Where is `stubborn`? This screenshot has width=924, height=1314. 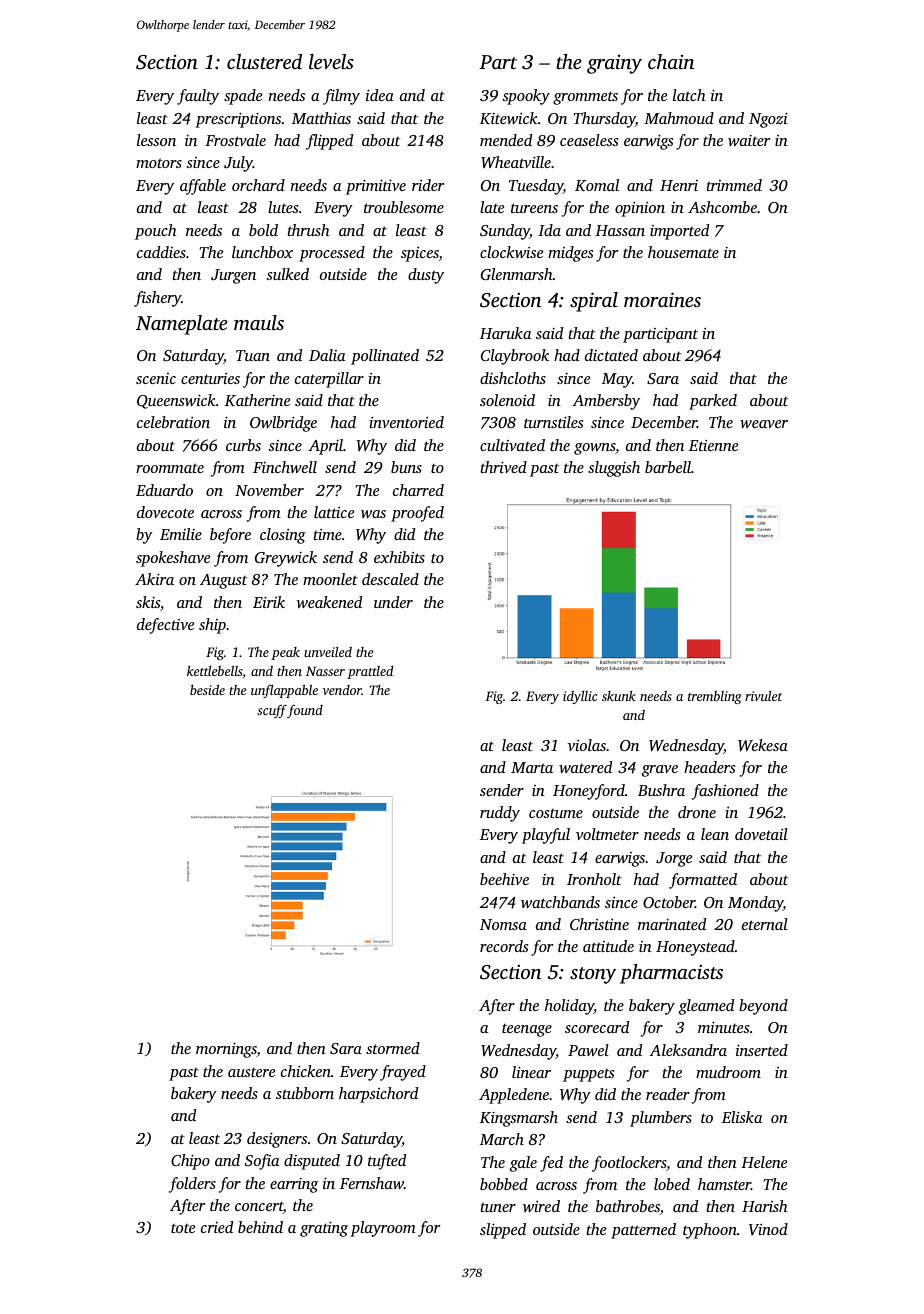 stubborn is located at coordinates (305, 1093).
